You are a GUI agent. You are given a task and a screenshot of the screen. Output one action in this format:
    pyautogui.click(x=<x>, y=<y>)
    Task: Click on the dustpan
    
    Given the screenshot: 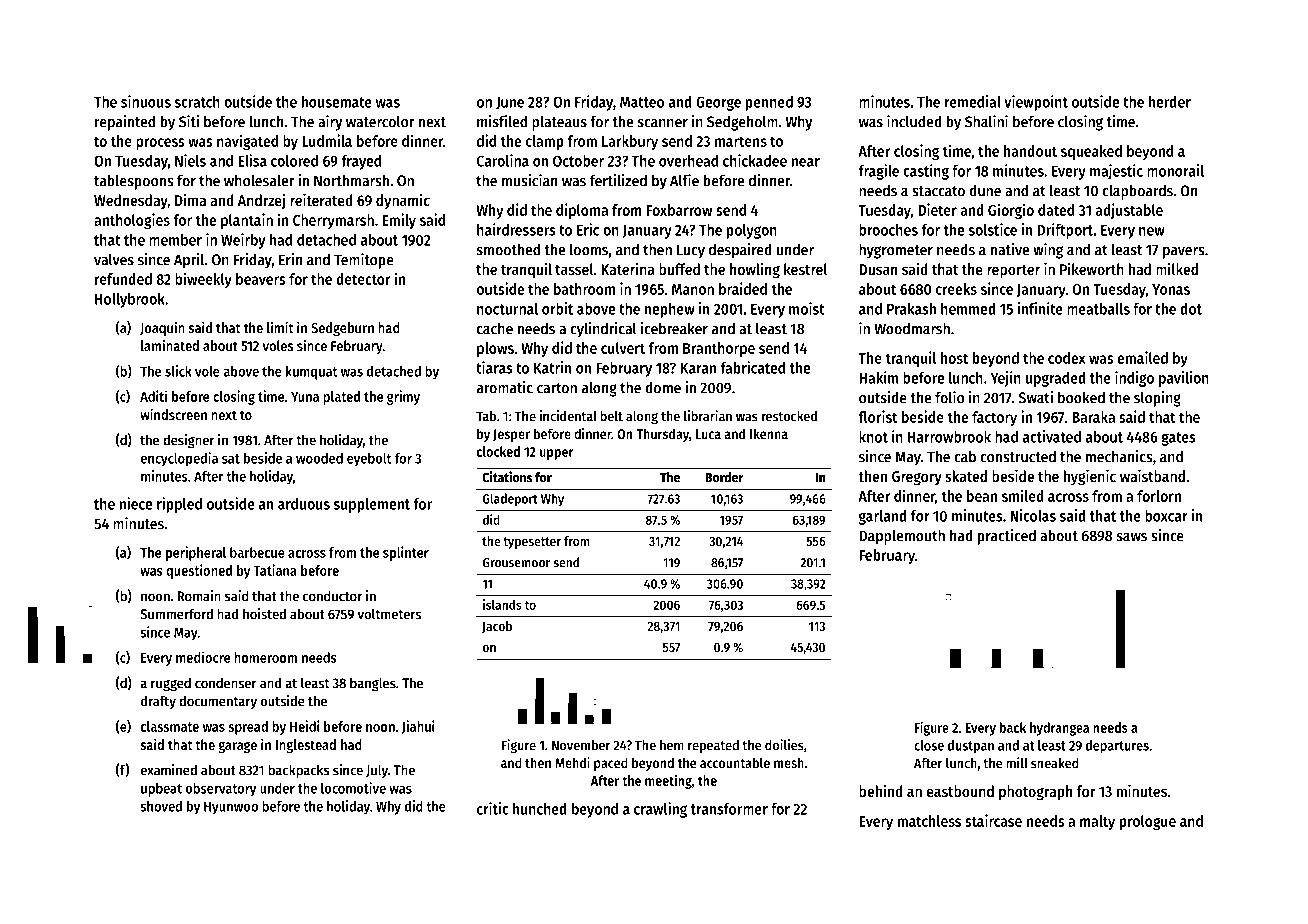 What is the action you would take?
    pyautogui.click(x=971, y=747)
